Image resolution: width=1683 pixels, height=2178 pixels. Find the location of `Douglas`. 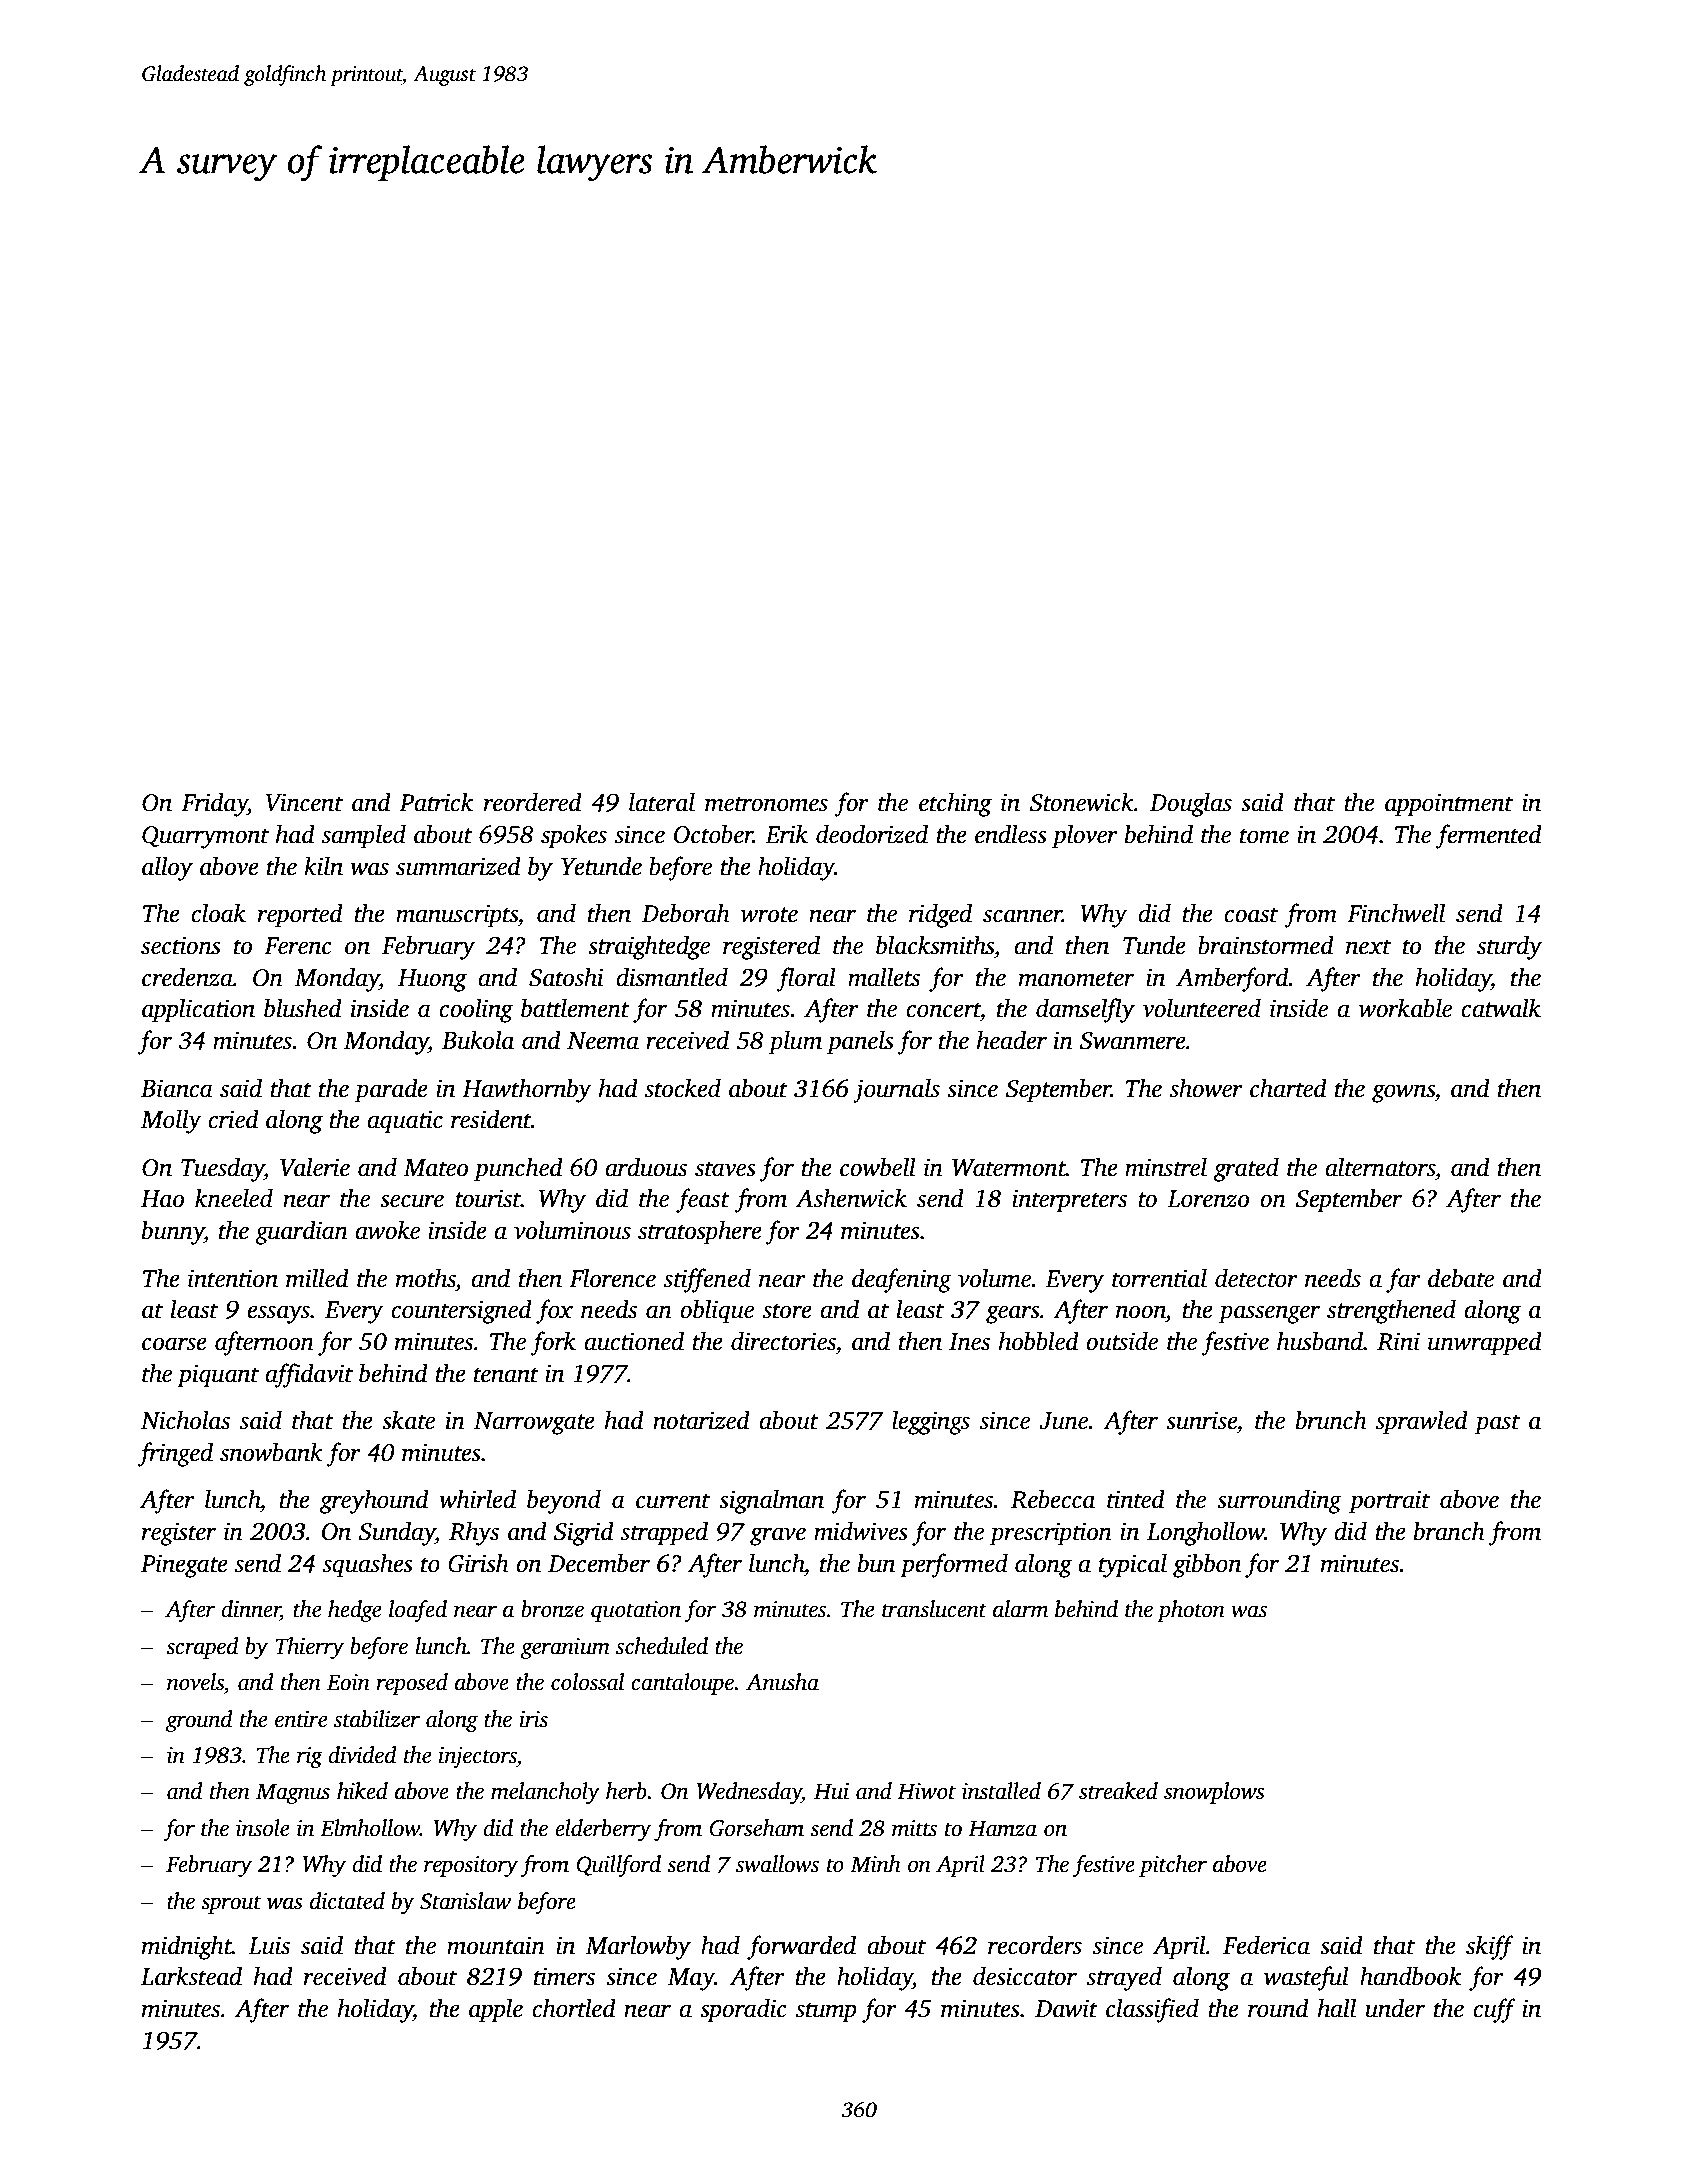

Douglas is located at coordinates (1191, 804).
